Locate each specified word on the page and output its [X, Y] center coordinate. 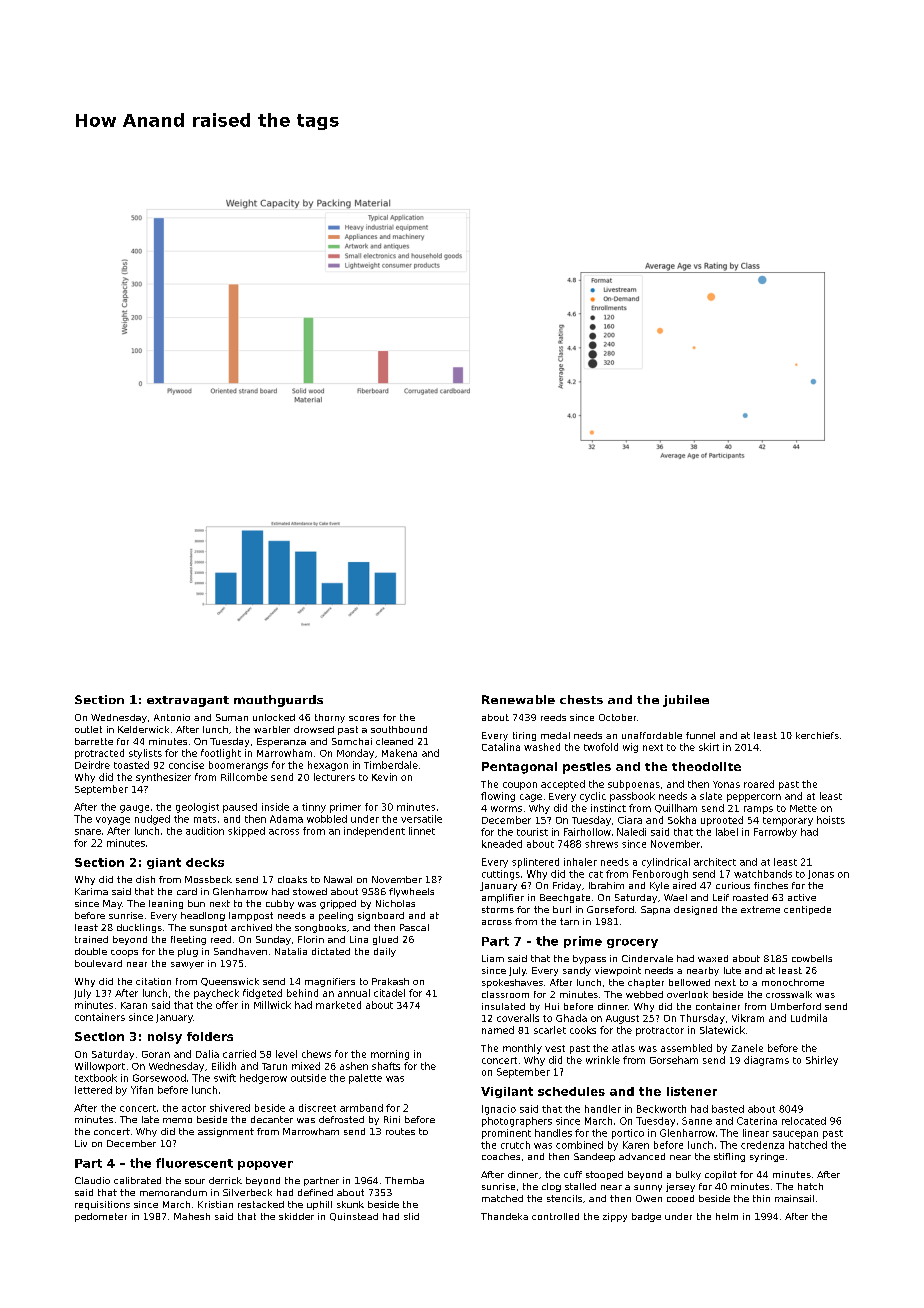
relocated [804, 1121]
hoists [831, 820]
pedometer [101, 1217]
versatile [421, 819]
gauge [134, 809]
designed [695, 910]
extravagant [188, 701]
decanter [272, 1119]
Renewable [518, 699]
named [498, 1030]
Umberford [796, 1006]
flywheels [411, 892]
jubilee [686, 701]
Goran [156, 1054]
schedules [571, 1091]
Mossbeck [208, 879]
